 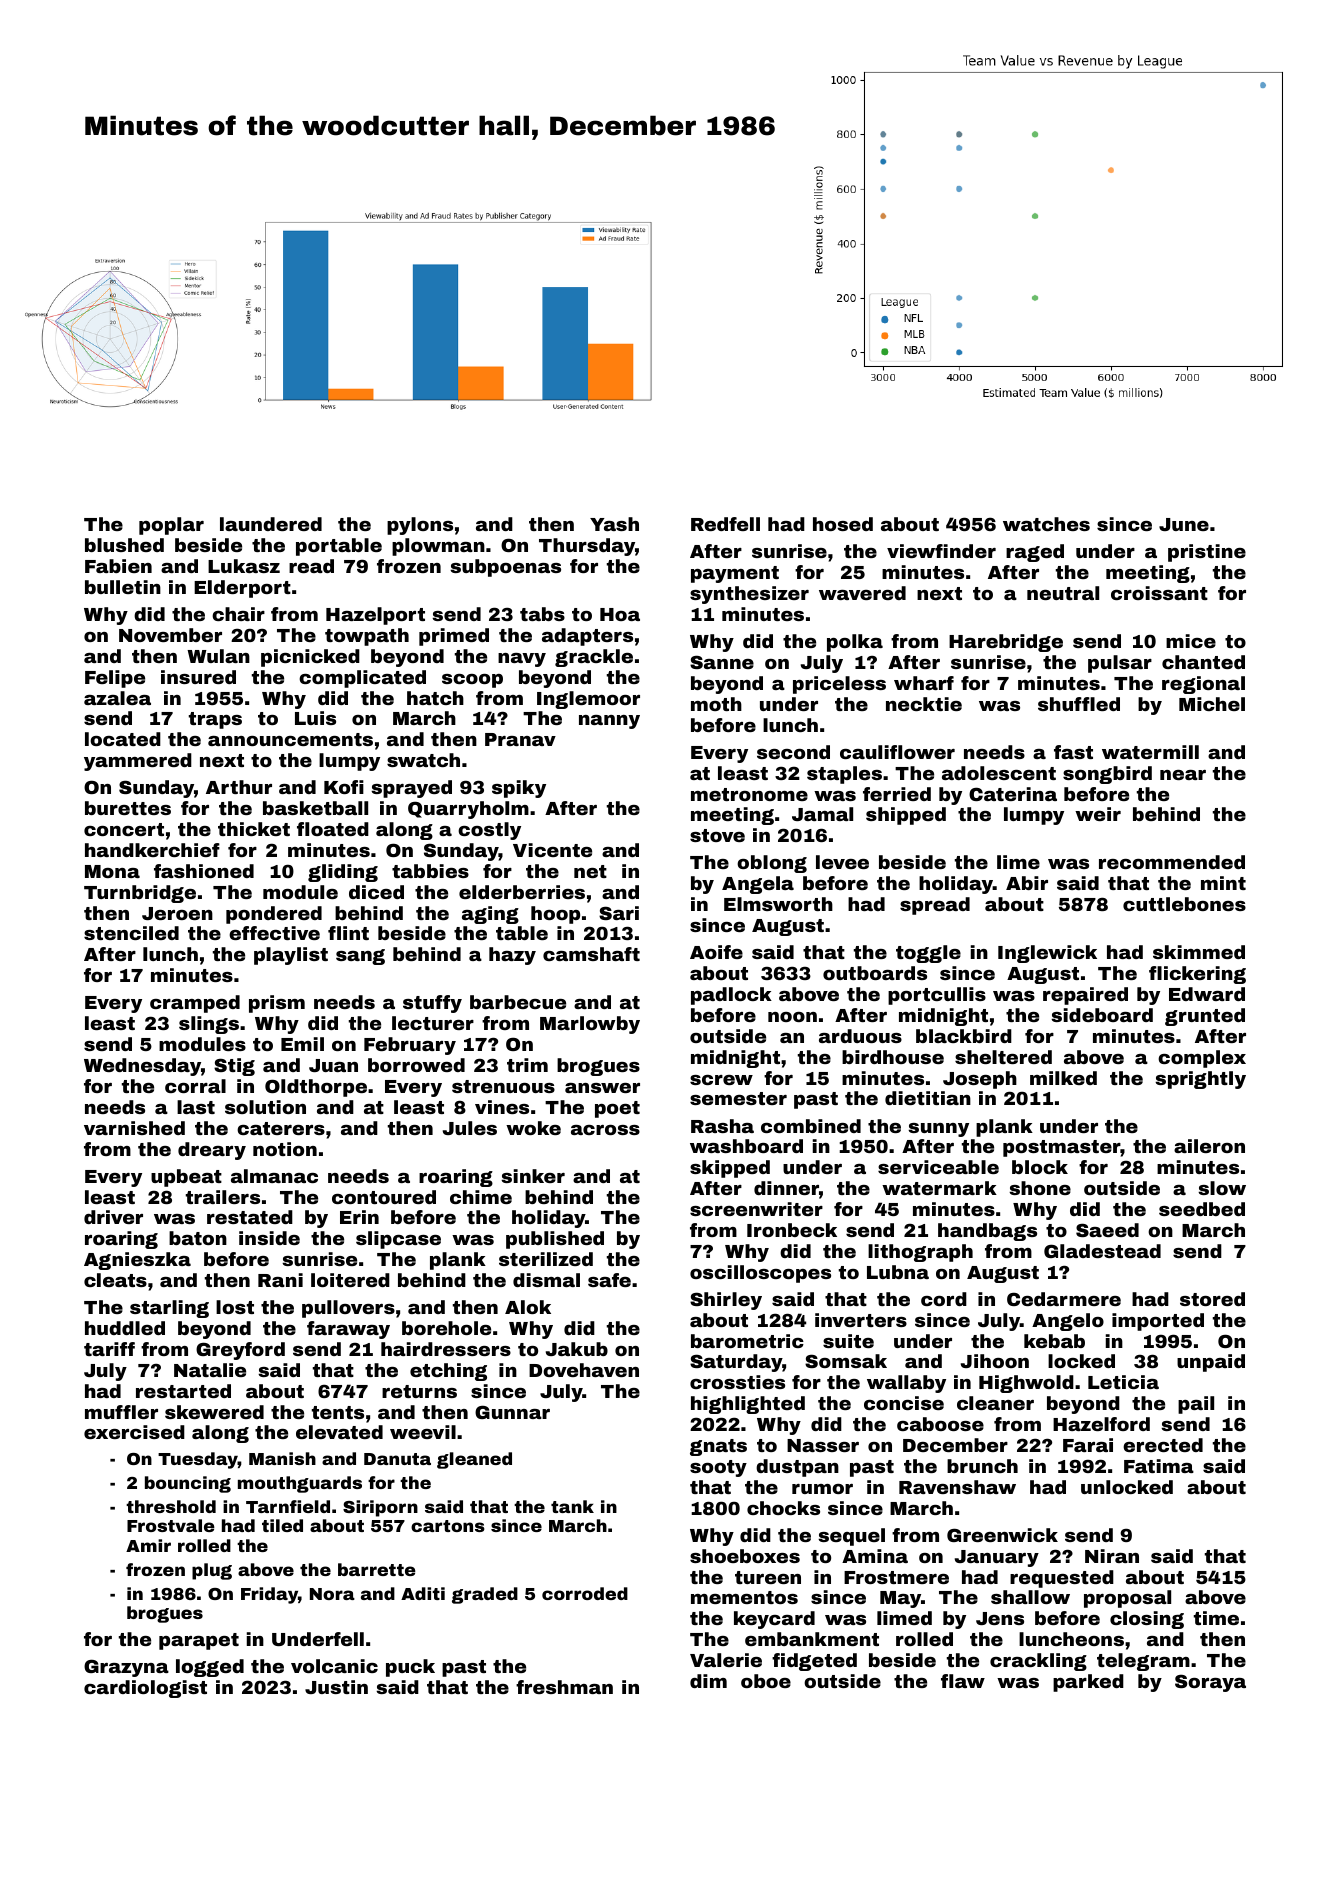 What do you see at coordinates (617, 1109) in the screenshot?
I see `poet` at bounding box center [617, 1109].
